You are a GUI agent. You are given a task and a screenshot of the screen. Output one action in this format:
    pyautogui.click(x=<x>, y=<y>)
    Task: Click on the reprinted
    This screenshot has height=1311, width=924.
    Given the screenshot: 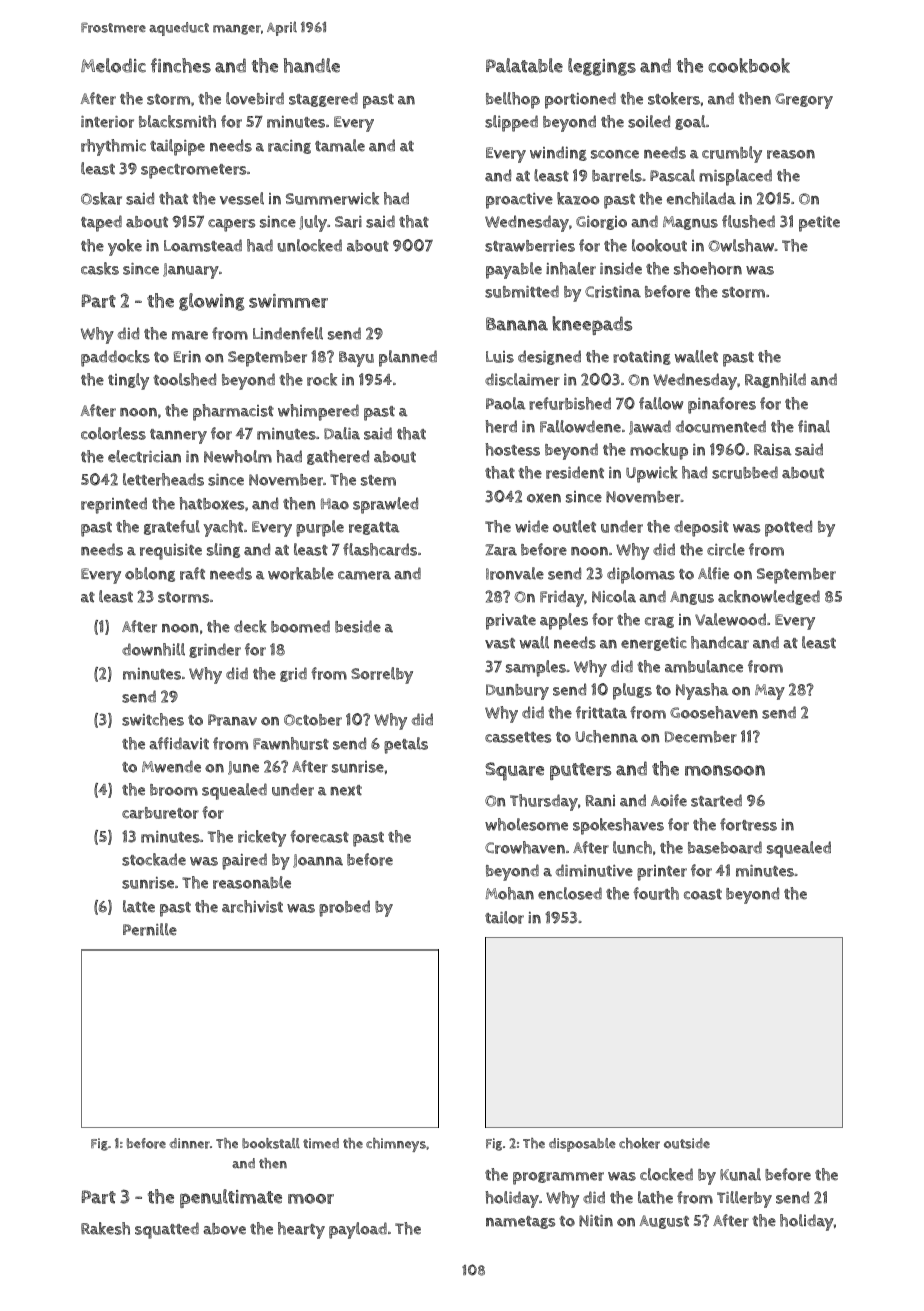 What is the action you would take?
    pyautogui.click(x=114, y=505)
